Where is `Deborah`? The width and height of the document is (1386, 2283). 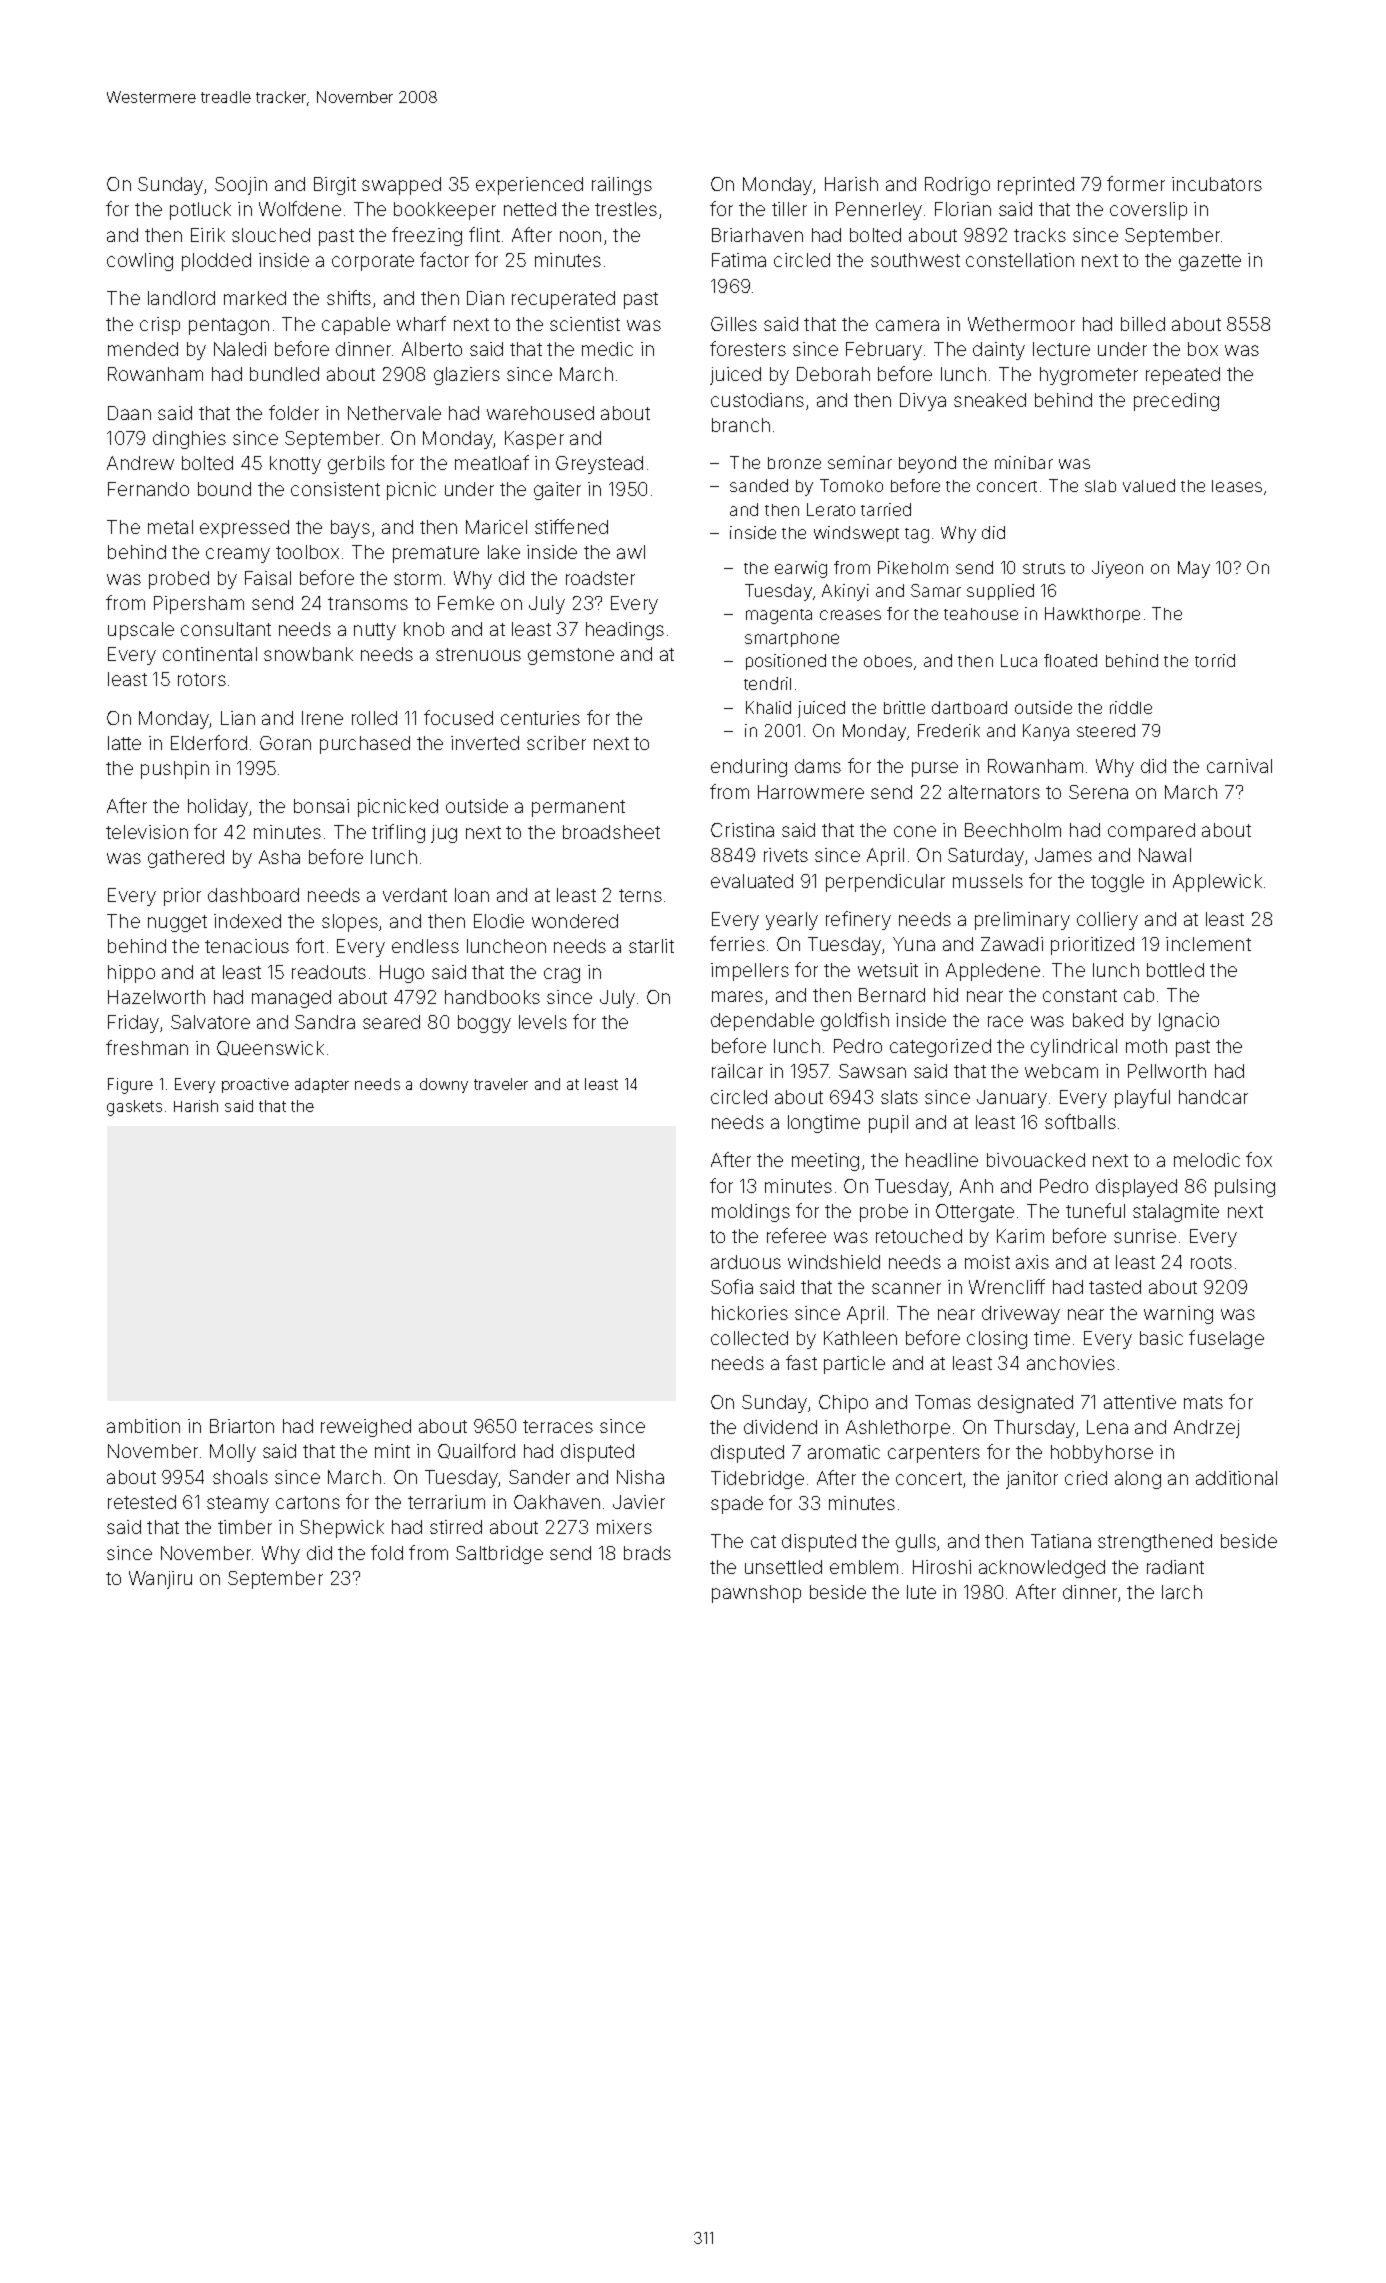 Deborah is located at coordinates (833, 374).
